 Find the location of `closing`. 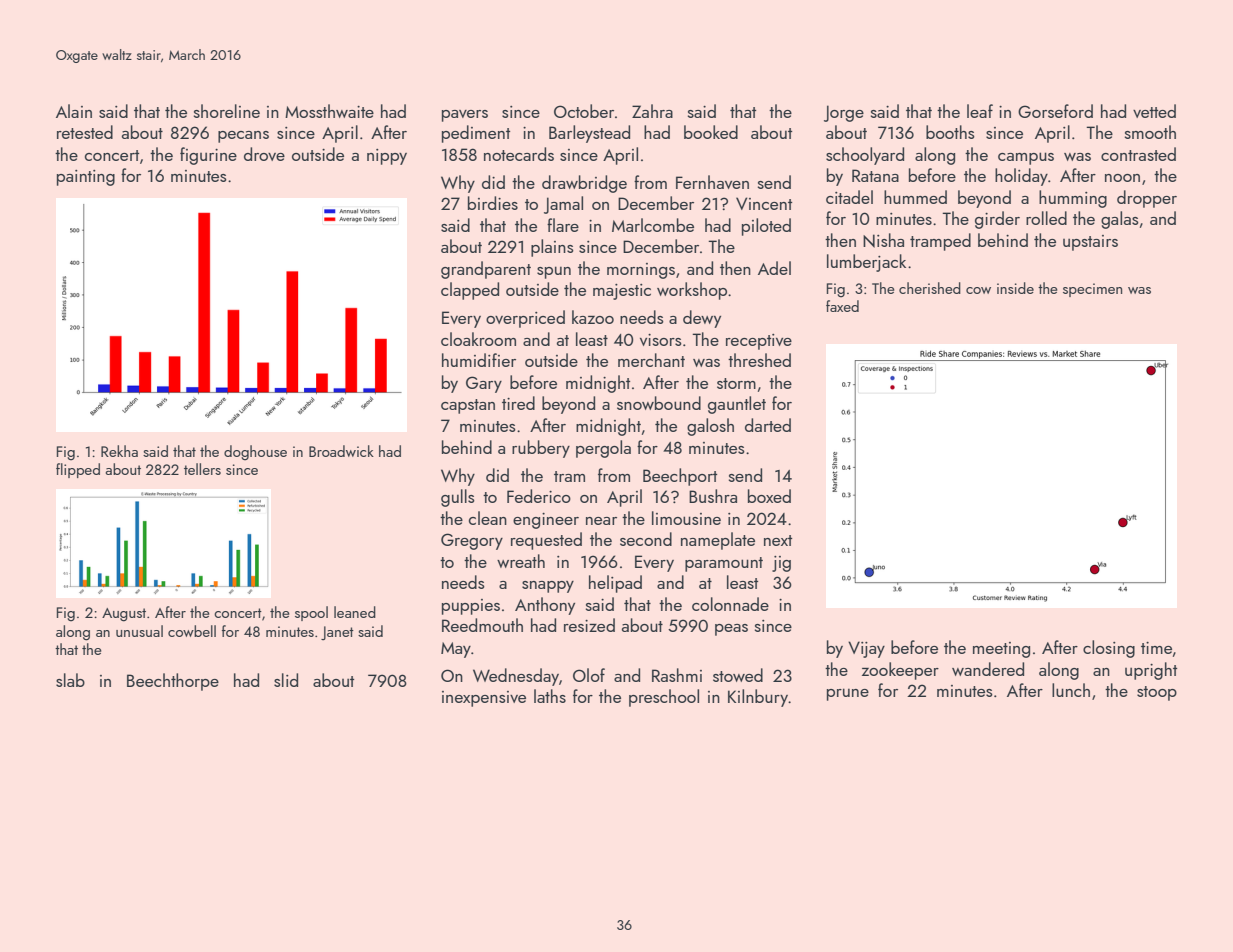

closing is located at coordinates (1109, 649).
